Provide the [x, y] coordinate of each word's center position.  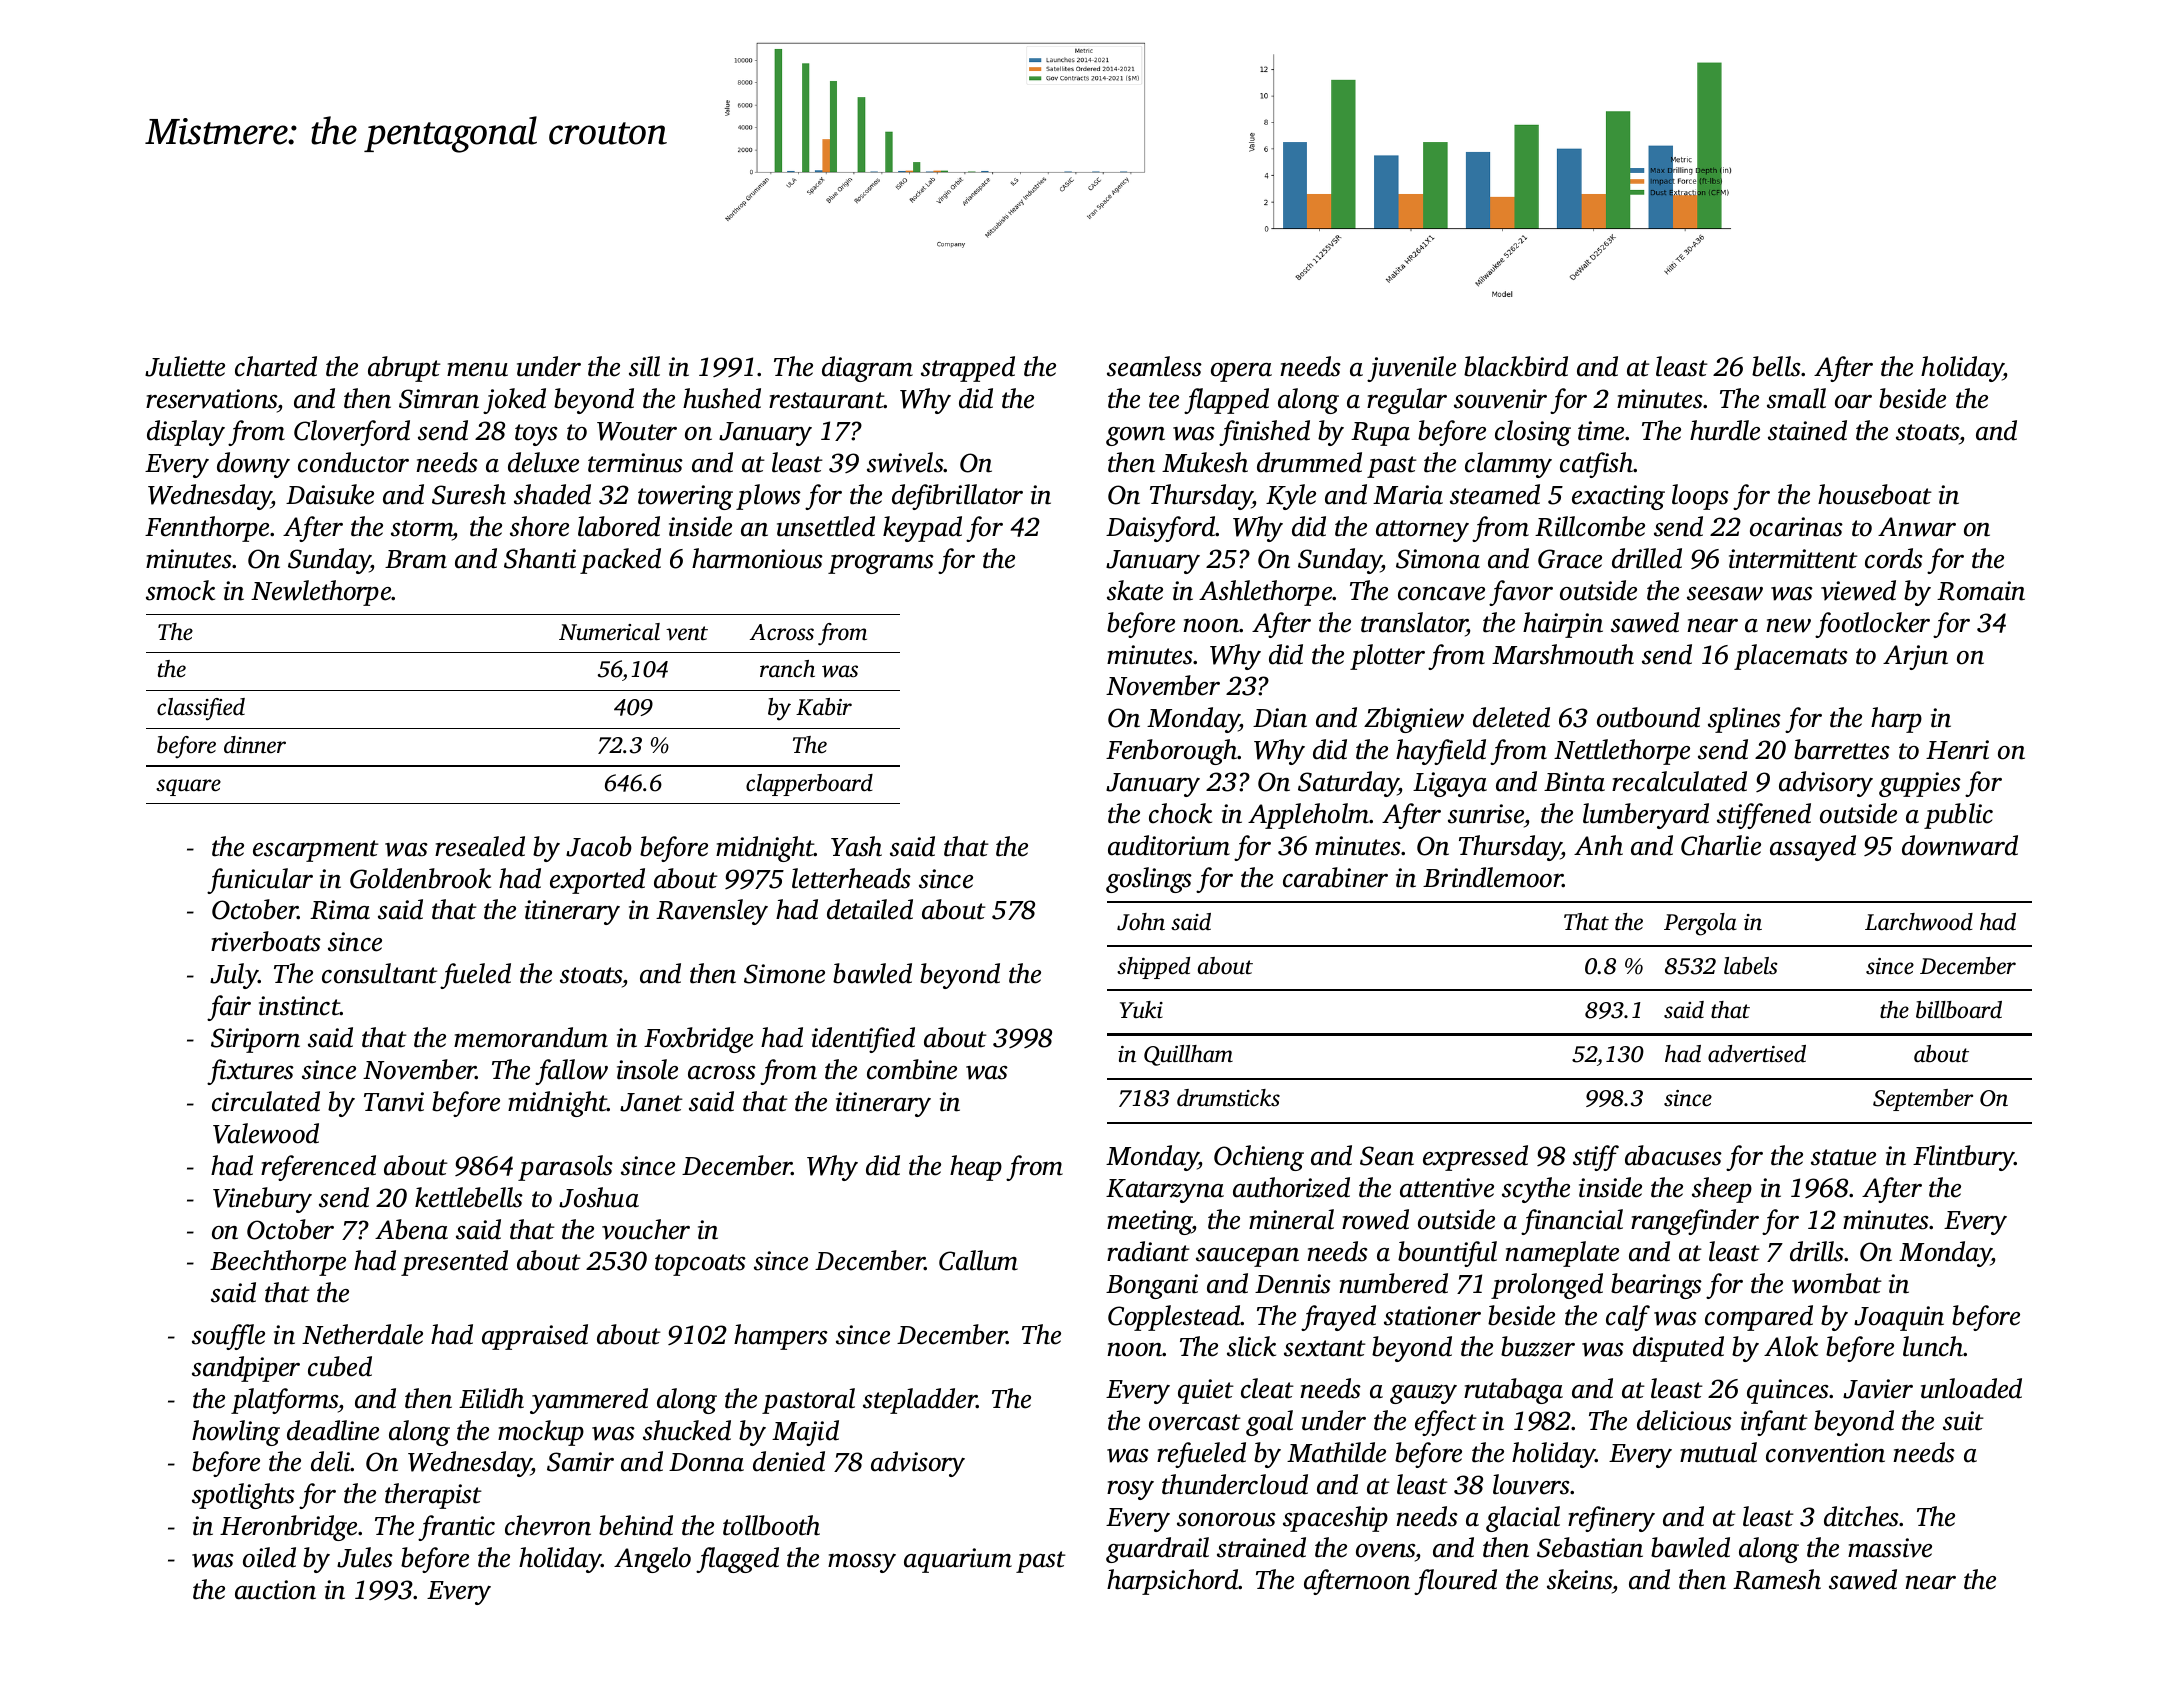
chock [1180, 813]
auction [275, 1590]
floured [1455, 1582]
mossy [862, 1563]
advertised [1757, 1054]
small [1796, 398]
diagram [867, 369]
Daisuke [330, 494]
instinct [299, 1006]
